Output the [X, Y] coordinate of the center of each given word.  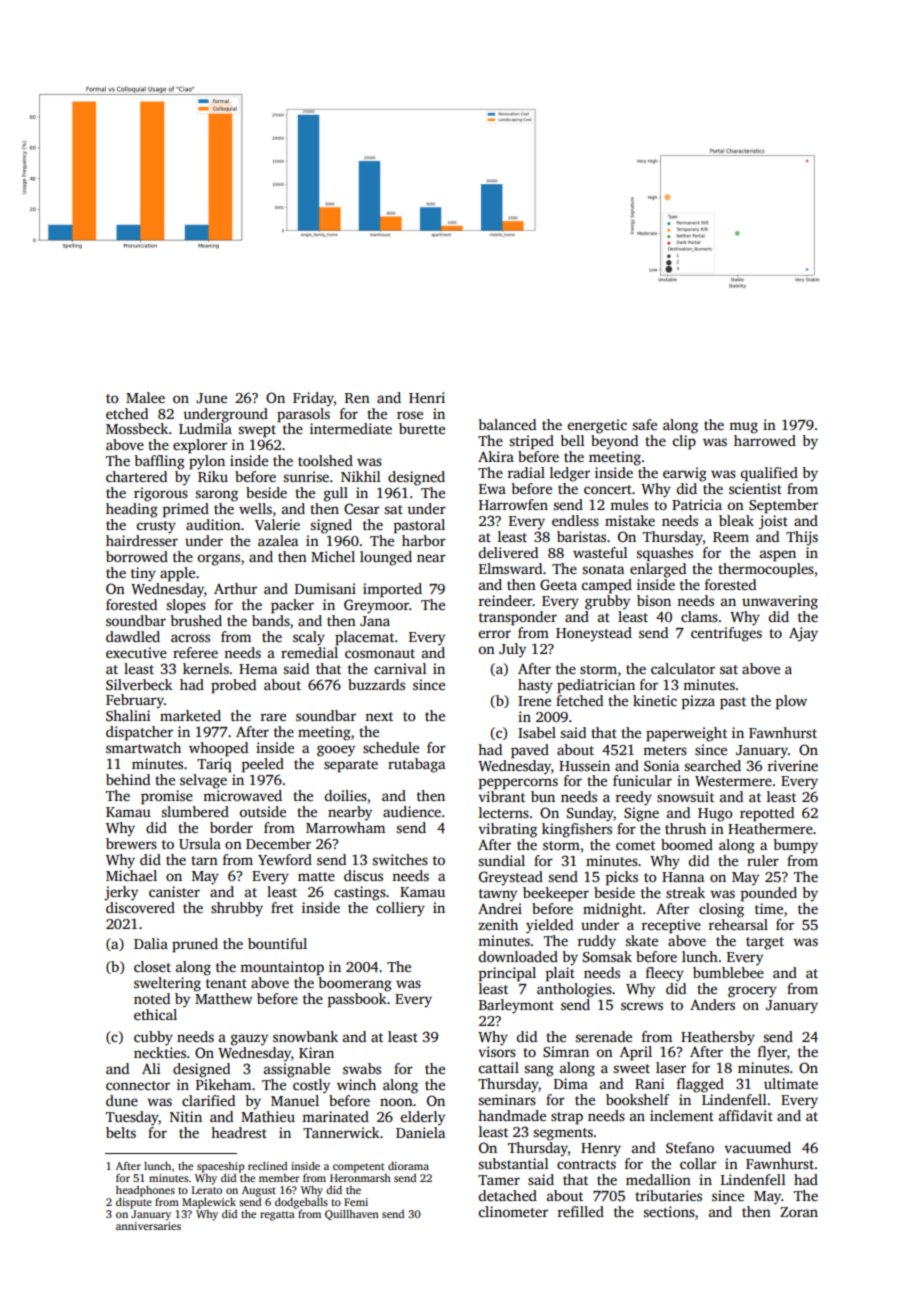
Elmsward [510, 568]
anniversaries [148, 1226]
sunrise [306, 476]
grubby [607, 602]
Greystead [511, 878]
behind [128, 779]
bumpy [795, 846]
